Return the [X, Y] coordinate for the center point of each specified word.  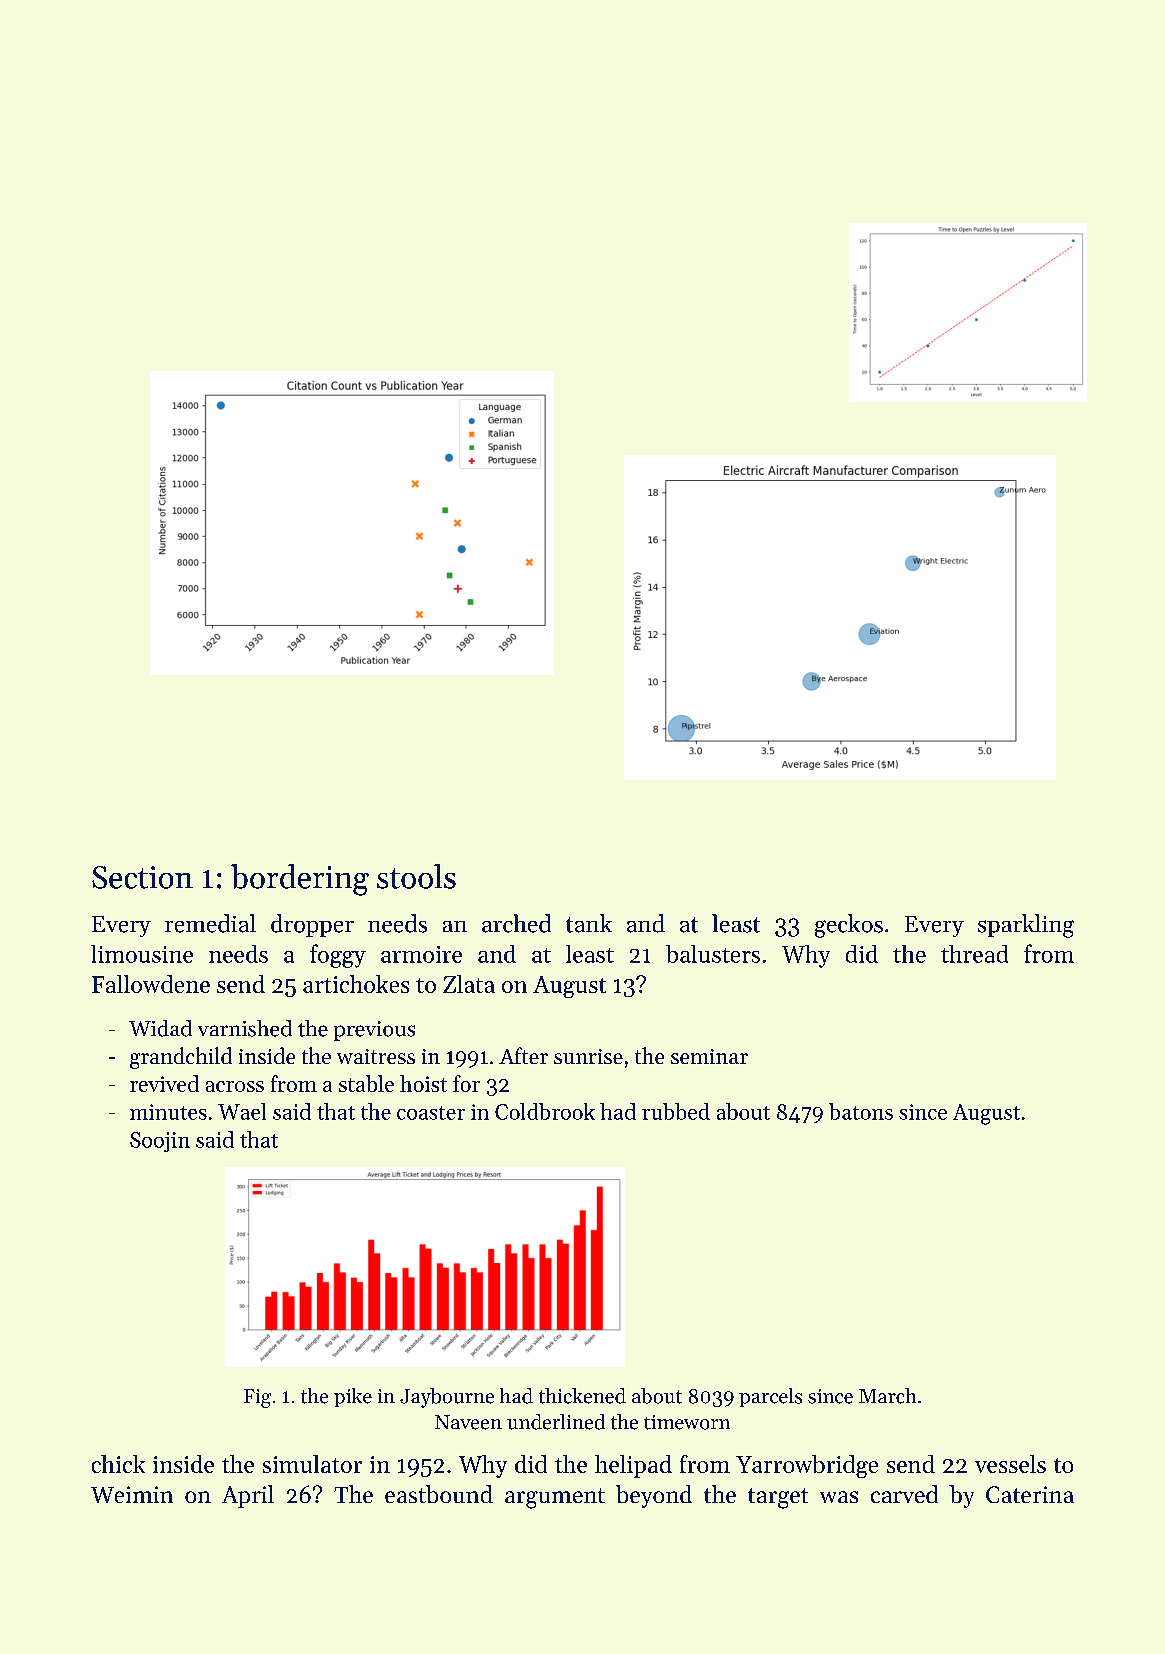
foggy [338, 956]
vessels [1010, 1464]
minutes [168, 1112]
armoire [421, 954]
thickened [582, 1396]
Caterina [1030, 1494]
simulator [312, 1464]
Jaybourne [447, 1398]
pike [353, 1397]
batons [861, 1111]
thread [974, 954]
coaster [431, 1113]
